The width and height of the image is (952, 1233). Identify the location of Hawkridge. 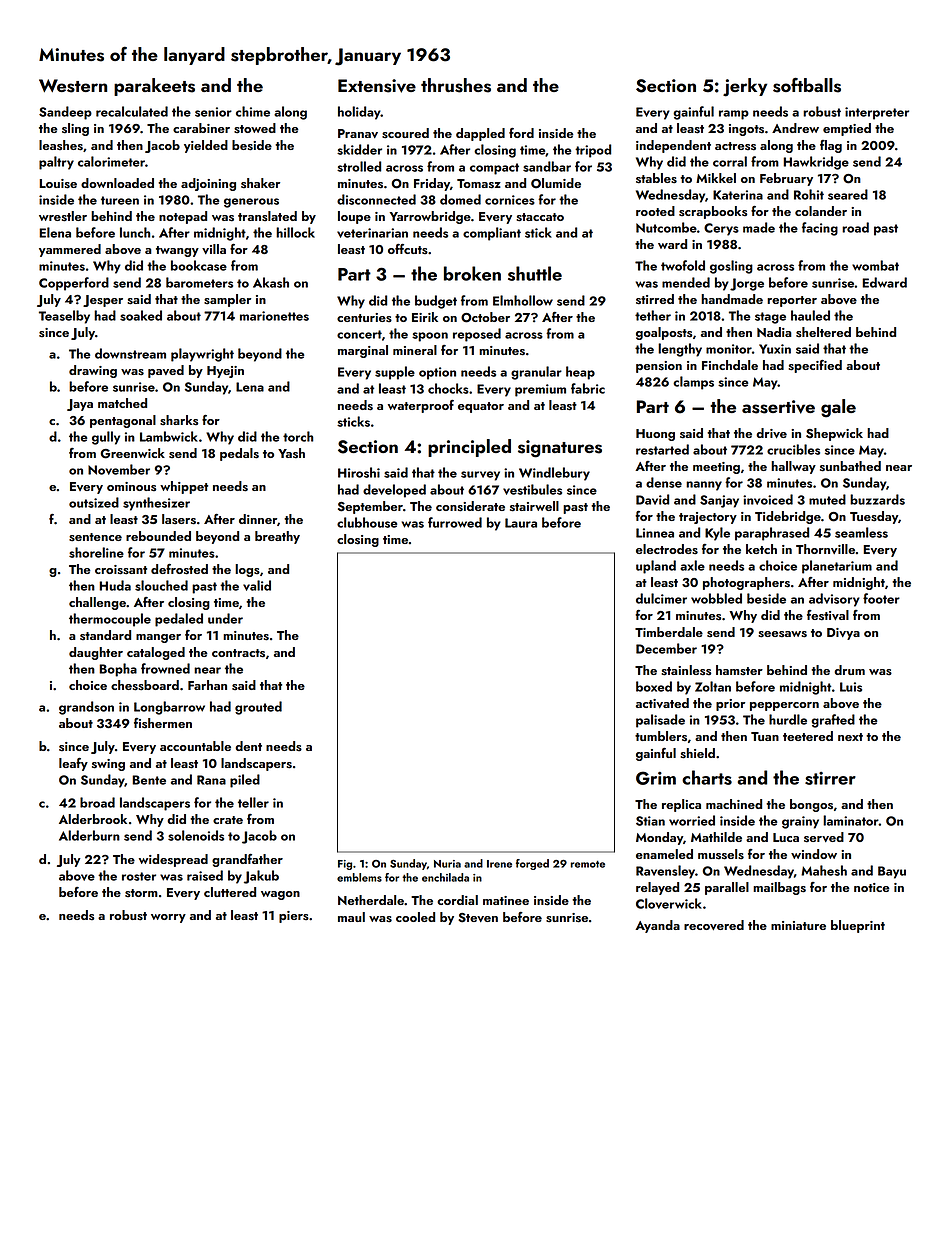
(816, 163).
